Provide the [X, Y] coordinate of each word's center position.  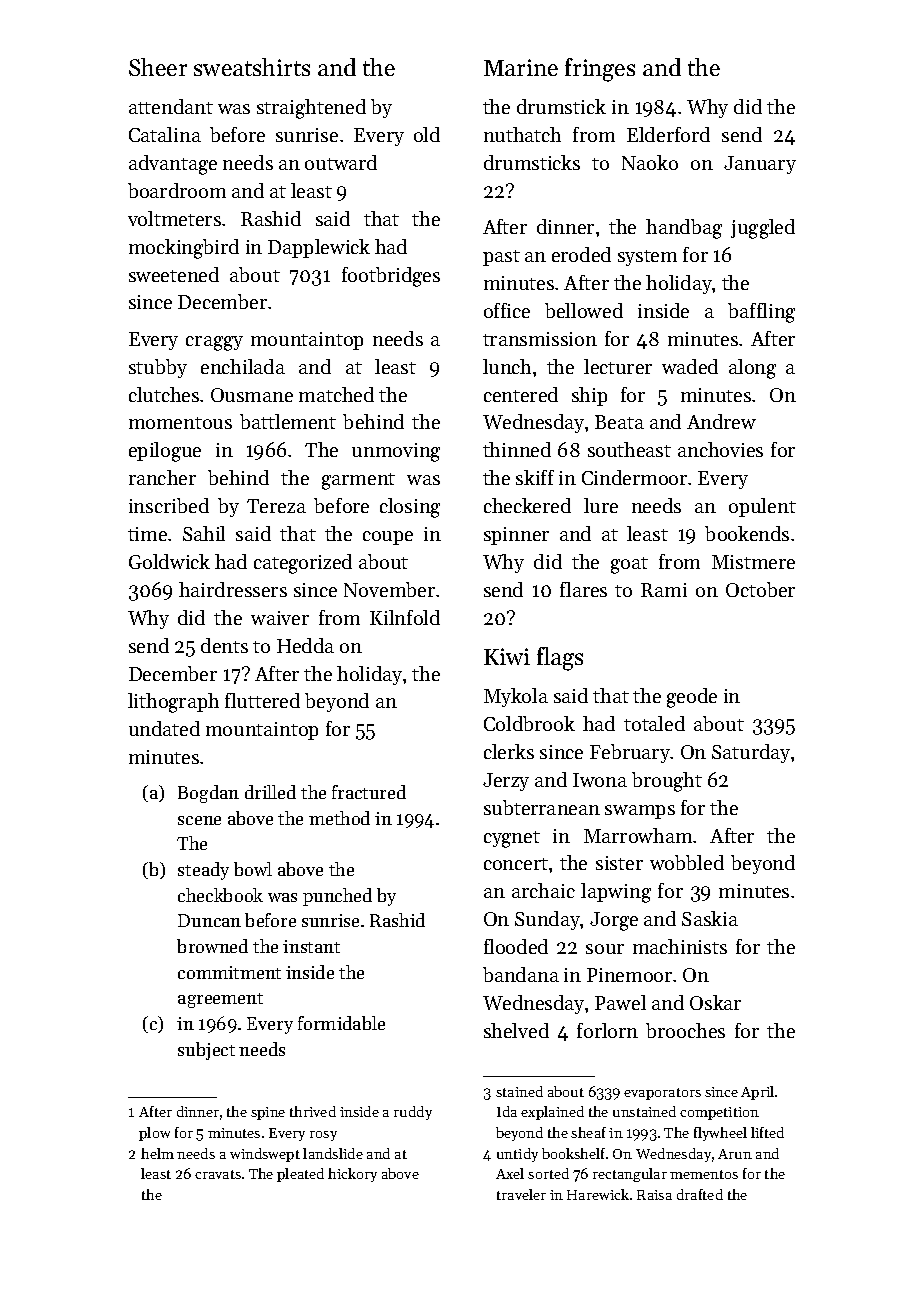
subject [206, 1051]
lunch [507, 366]
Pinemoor [629, 975]
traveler [521, 1194]
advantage [173, 165]
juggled [763, 229]
